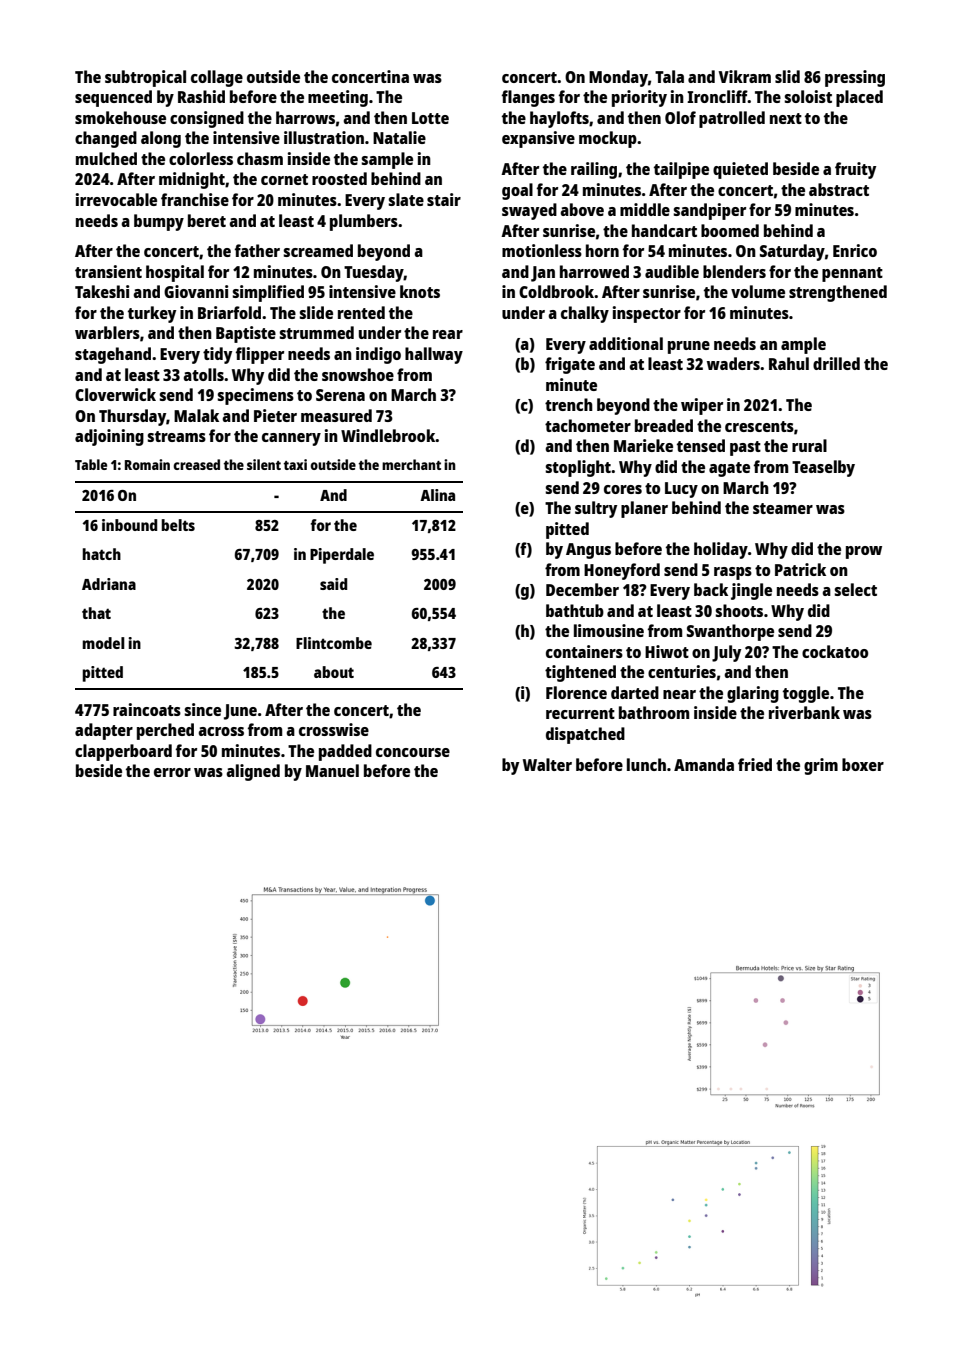 The height and width of the image is (1370, 965). What do you see at coordinates (852, 274) in the image?
I see `pennant` at bounding box center [852, 274].
